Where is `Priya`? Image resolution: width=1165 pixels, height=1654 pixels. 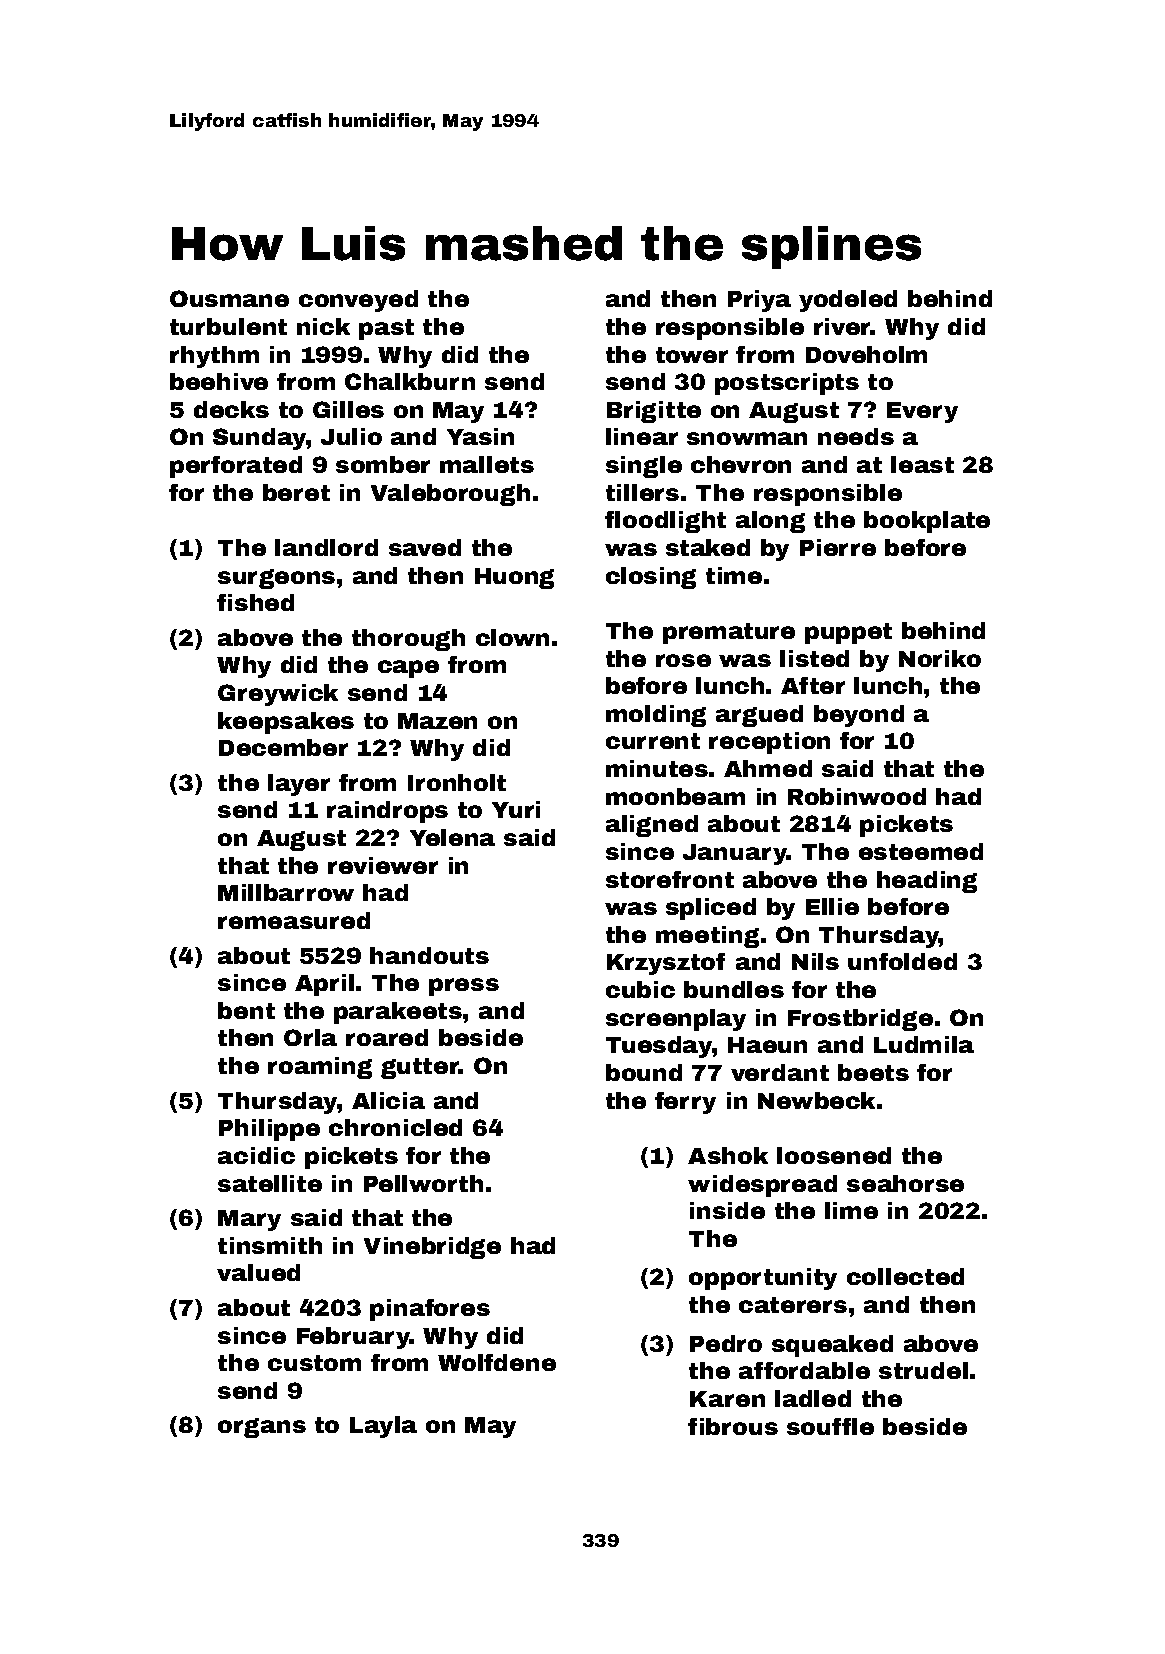 Priya is located at coordinates (759, 301).
